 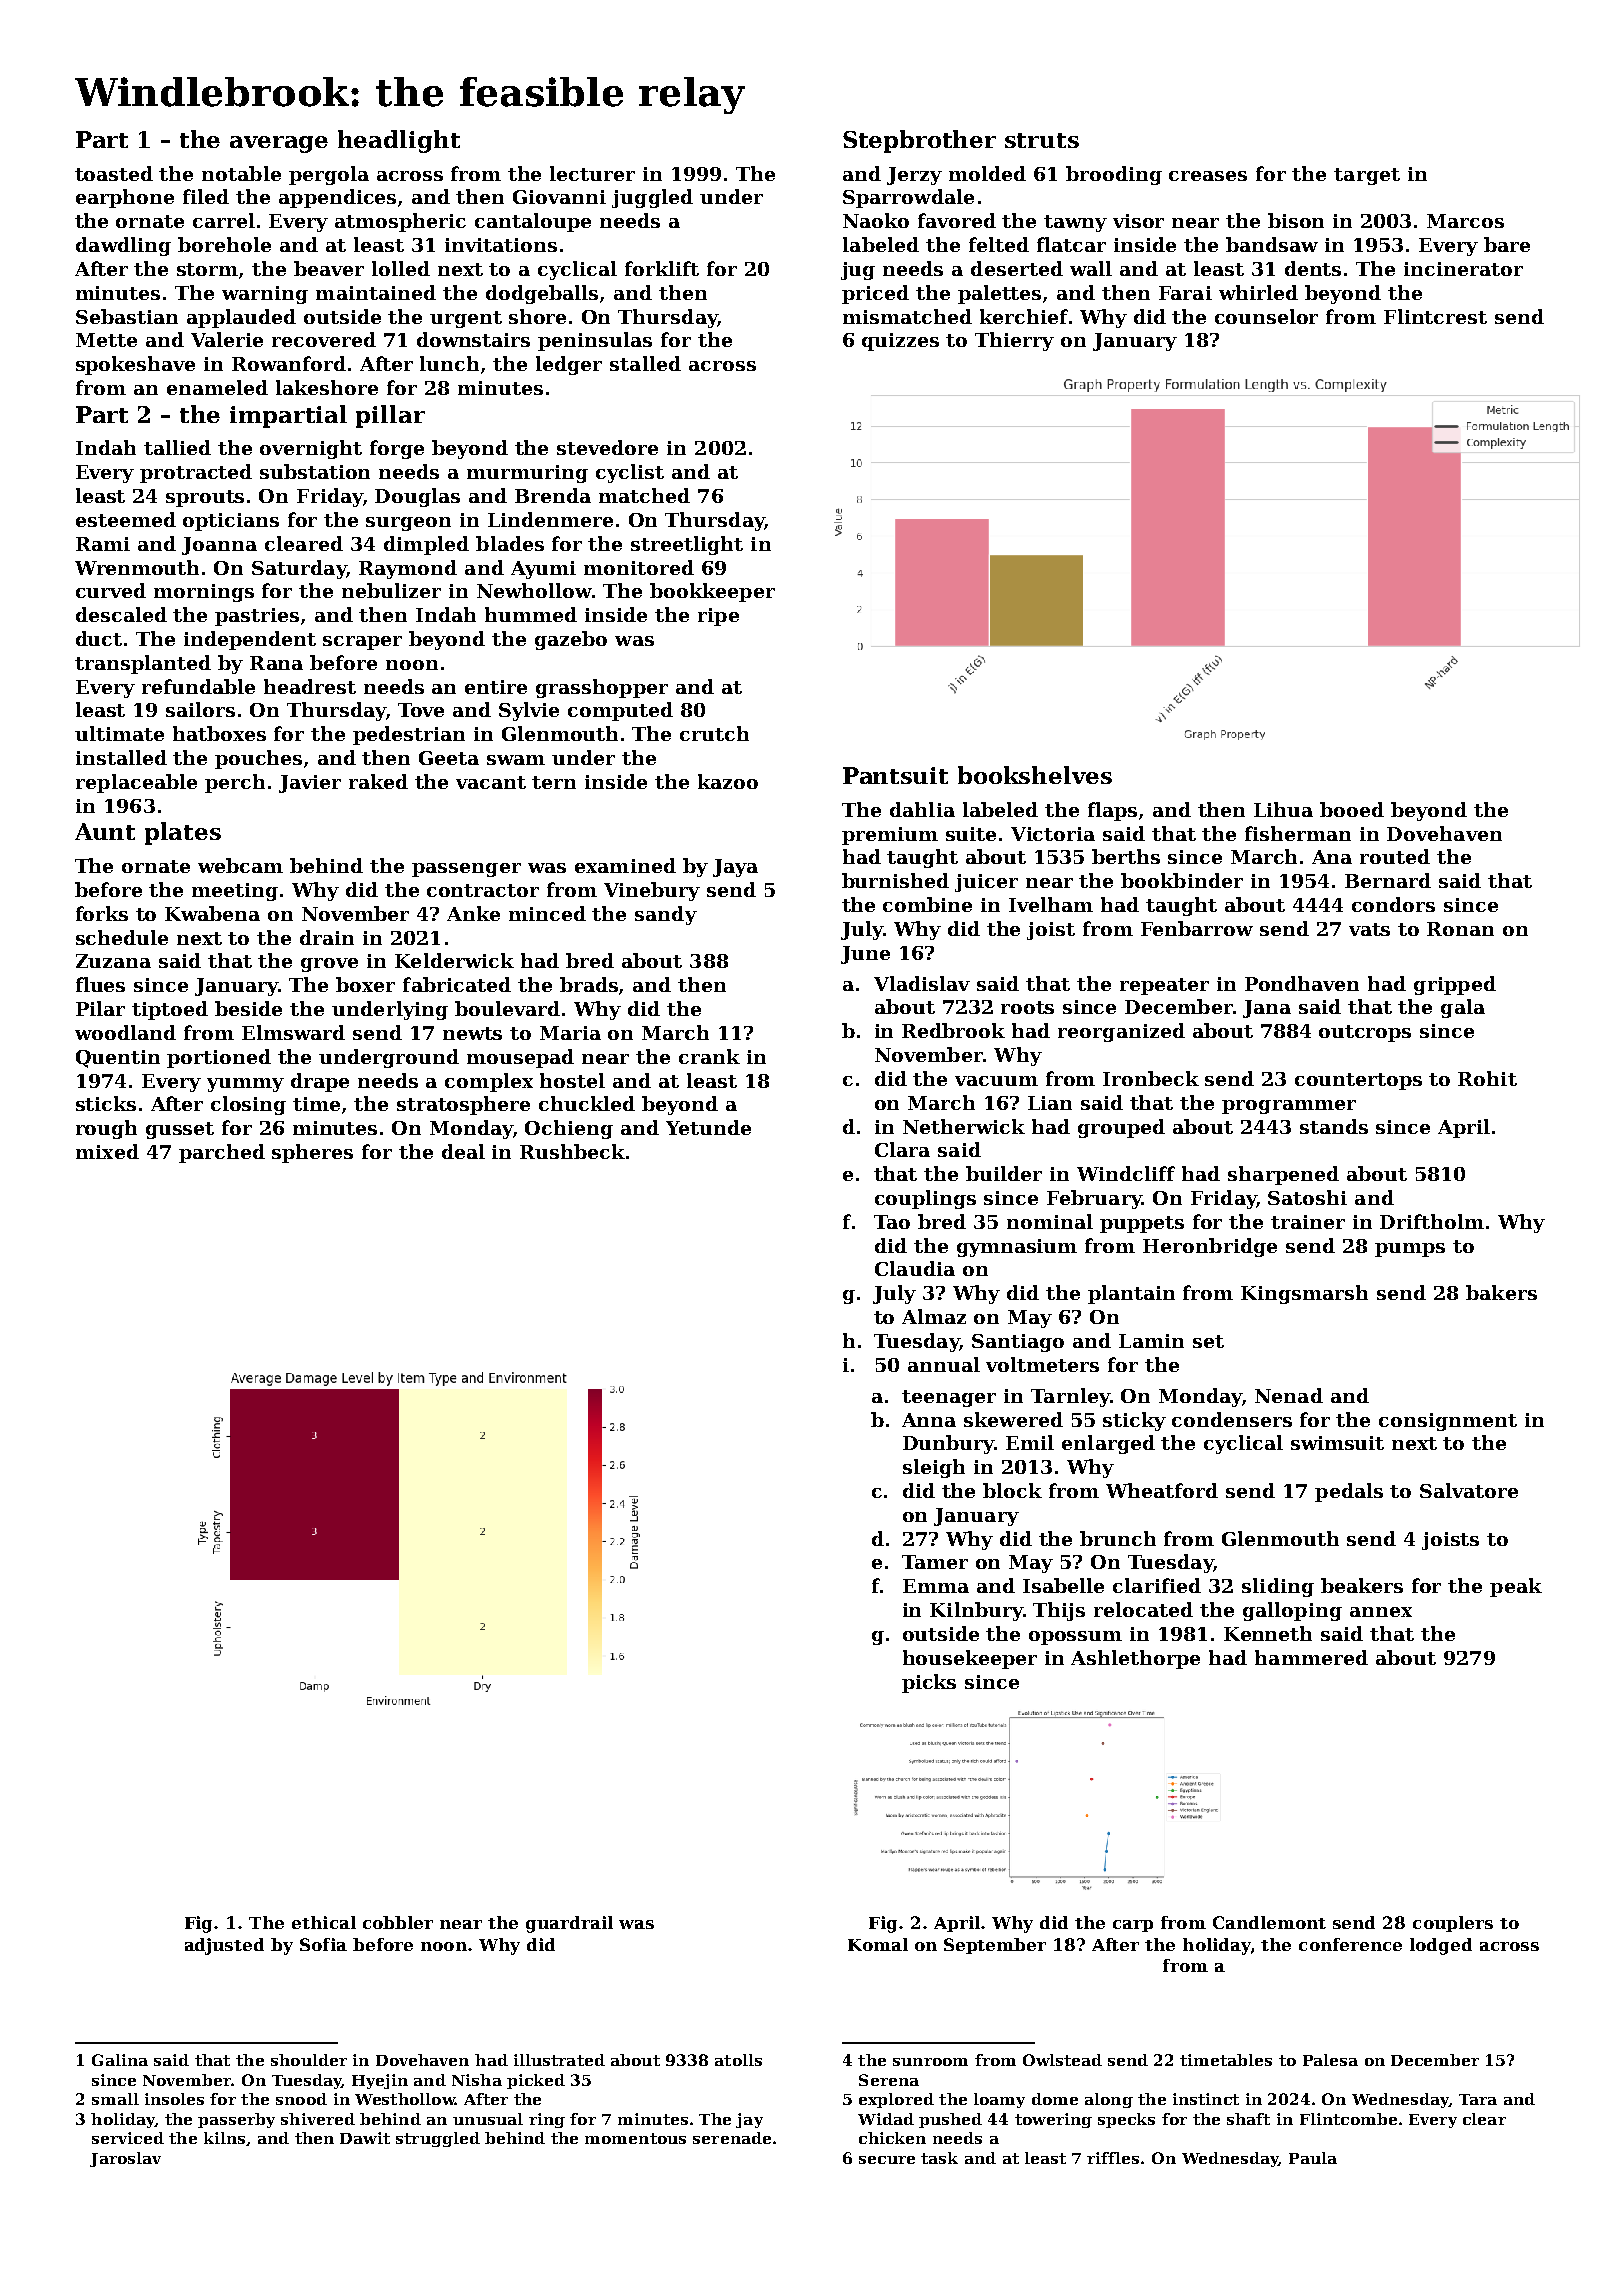 I want to click on Nisha, so click(x=477, y=2080).
